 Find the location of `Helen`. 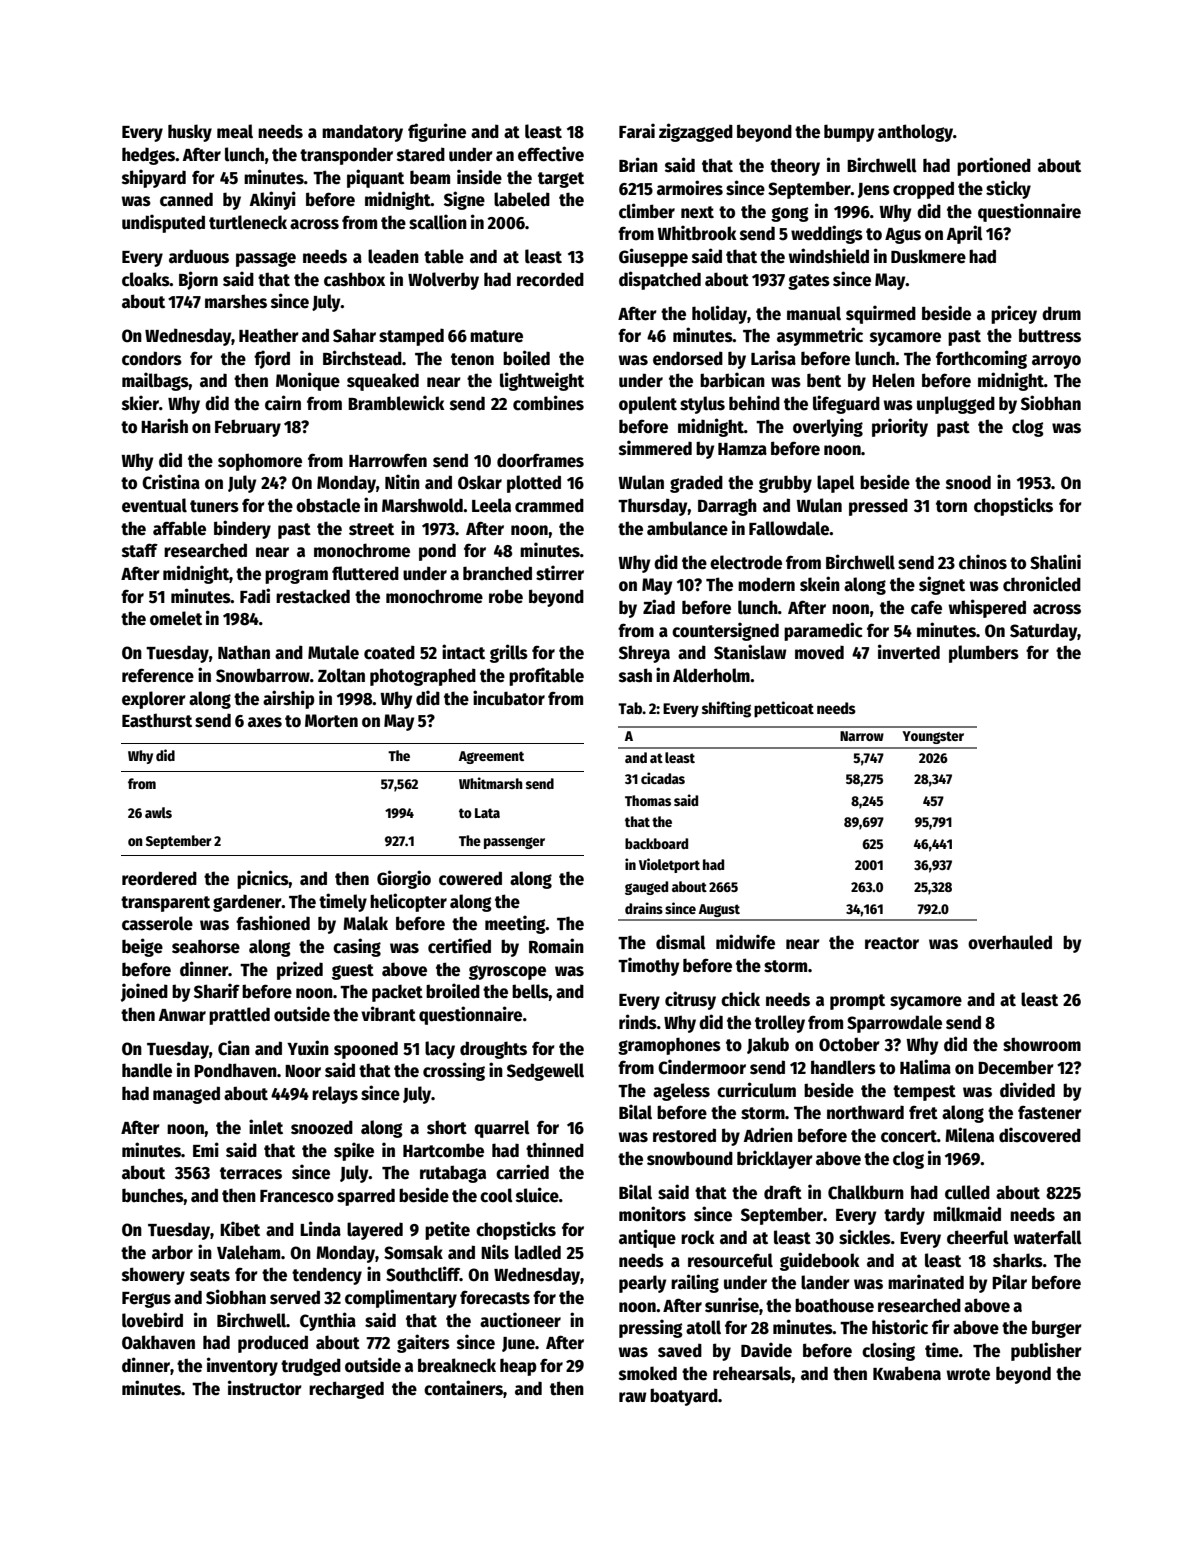

Helen is located at coordinates (893, 380).
